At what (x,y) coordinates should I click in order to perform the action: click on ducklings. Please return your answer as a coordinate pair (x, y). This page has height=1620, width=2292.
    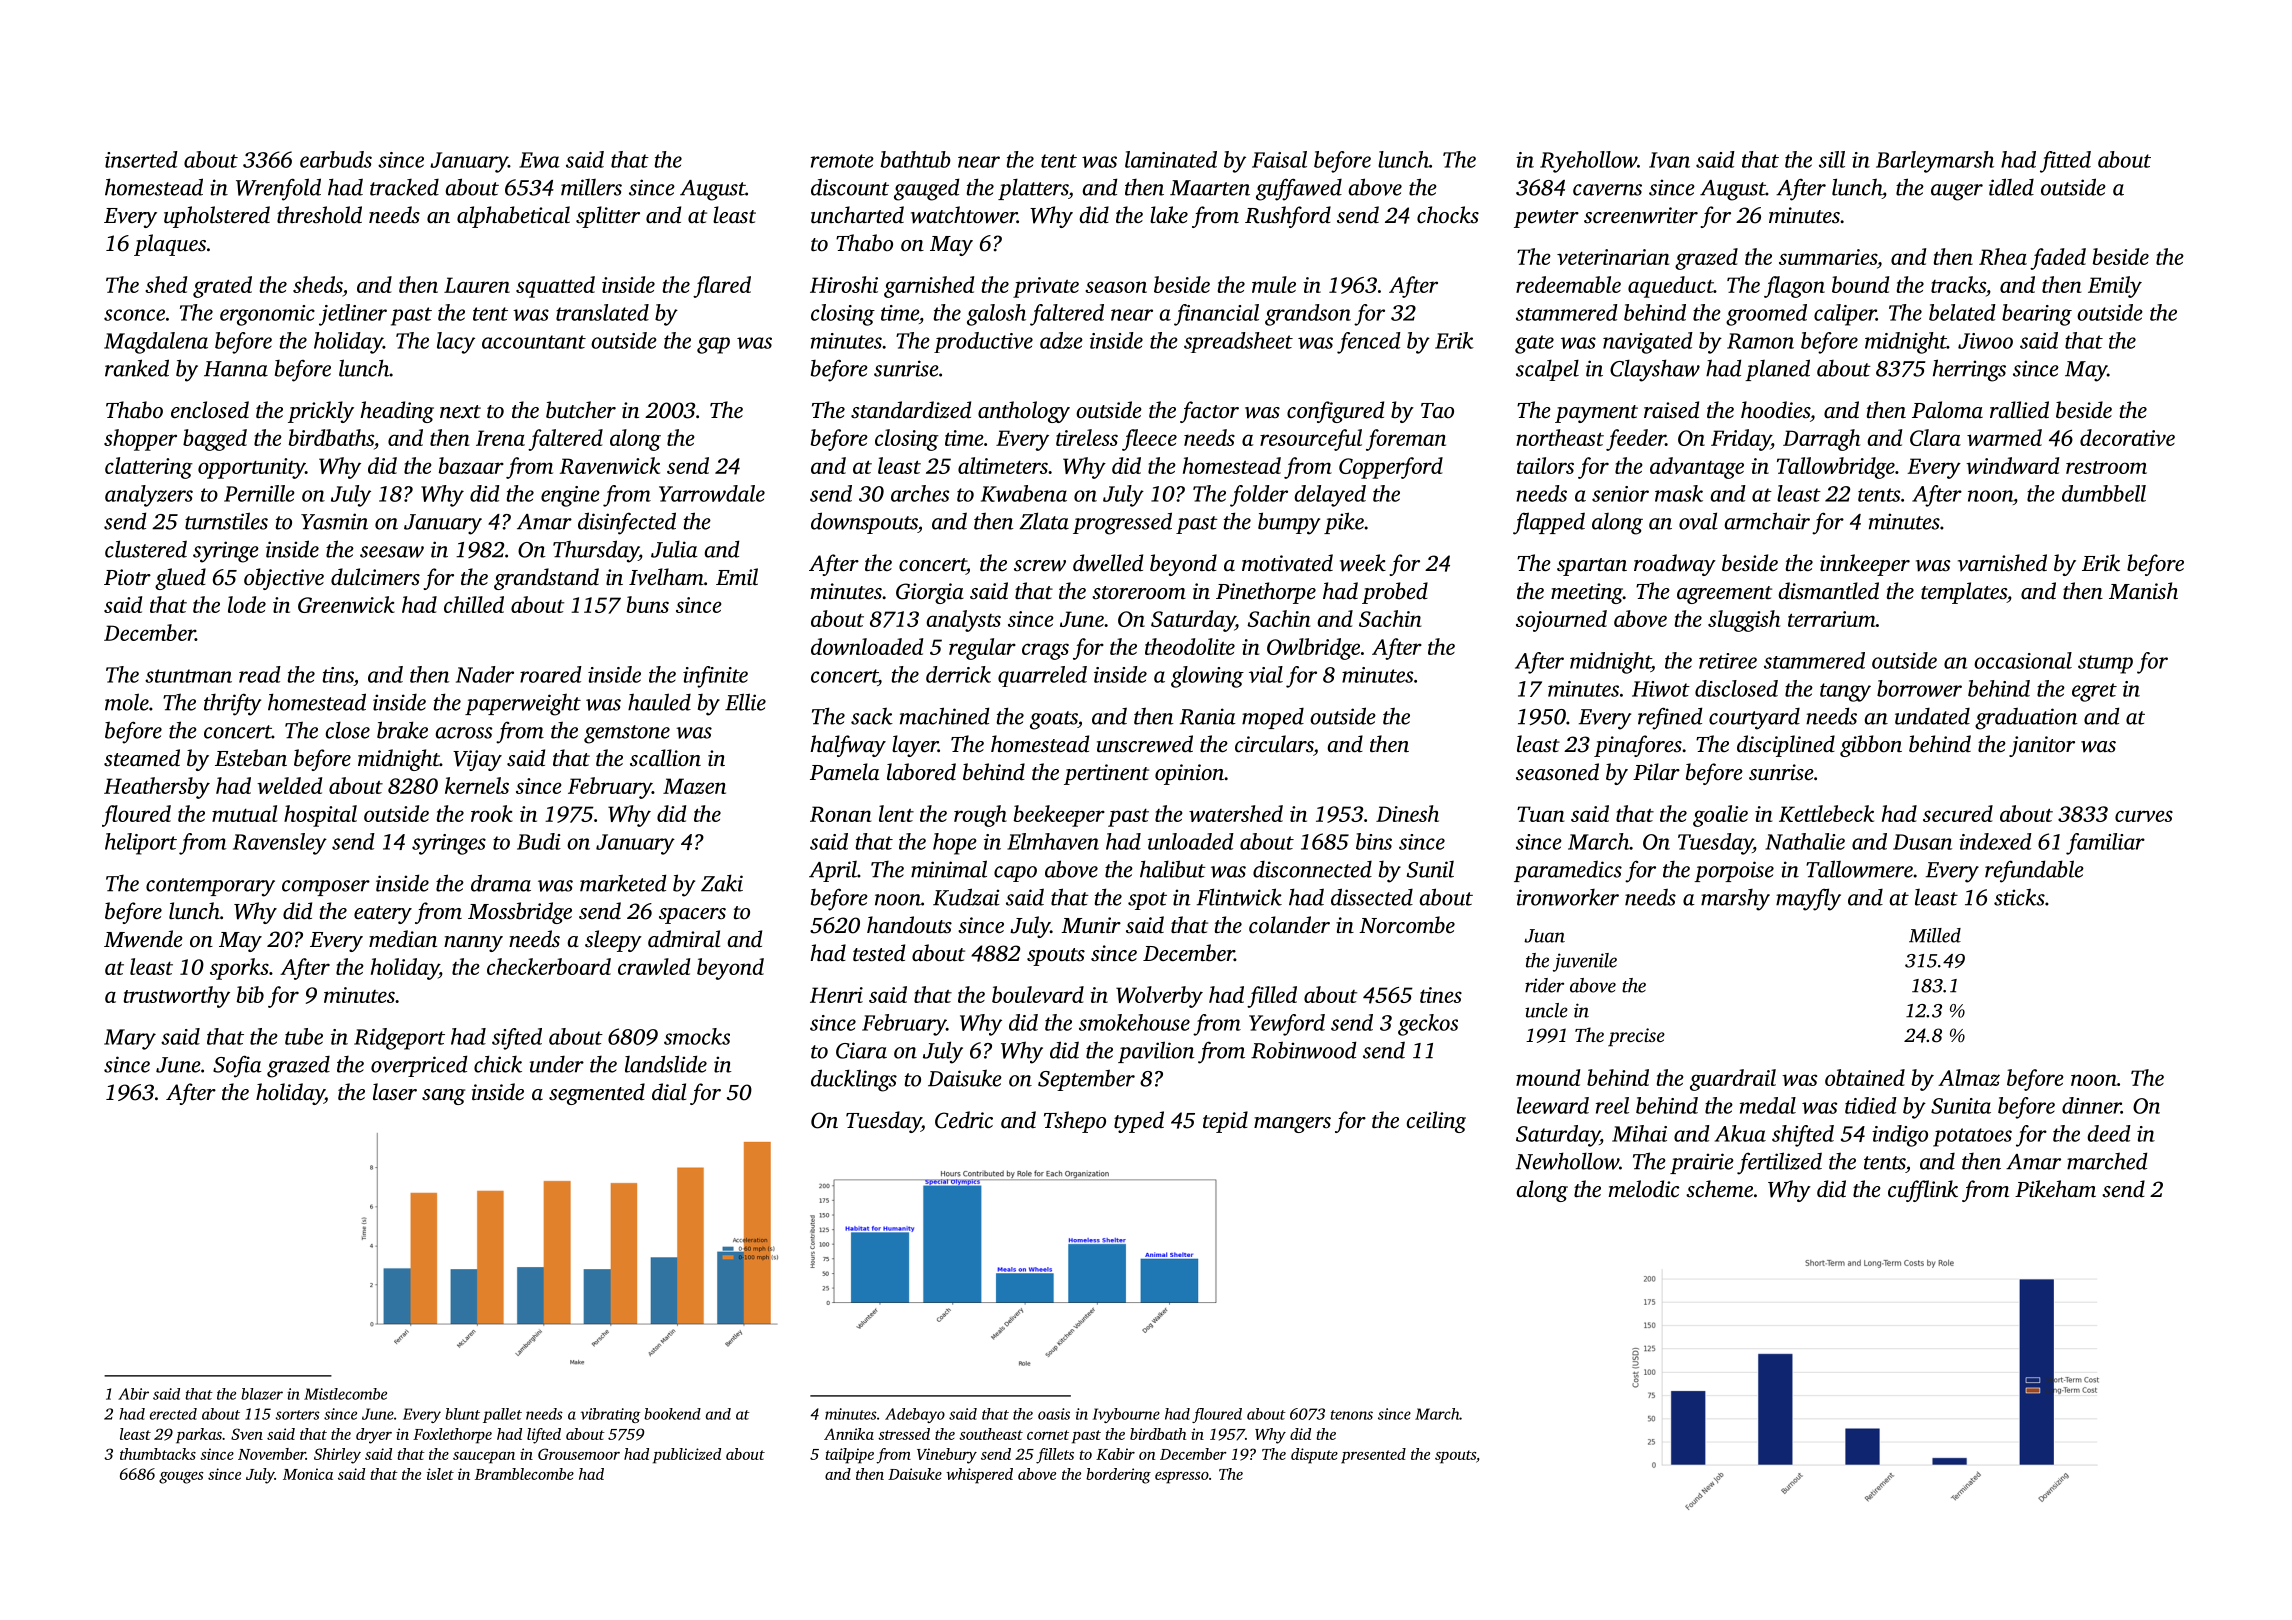
    Looking at the image, I should click on (854, 1080).
